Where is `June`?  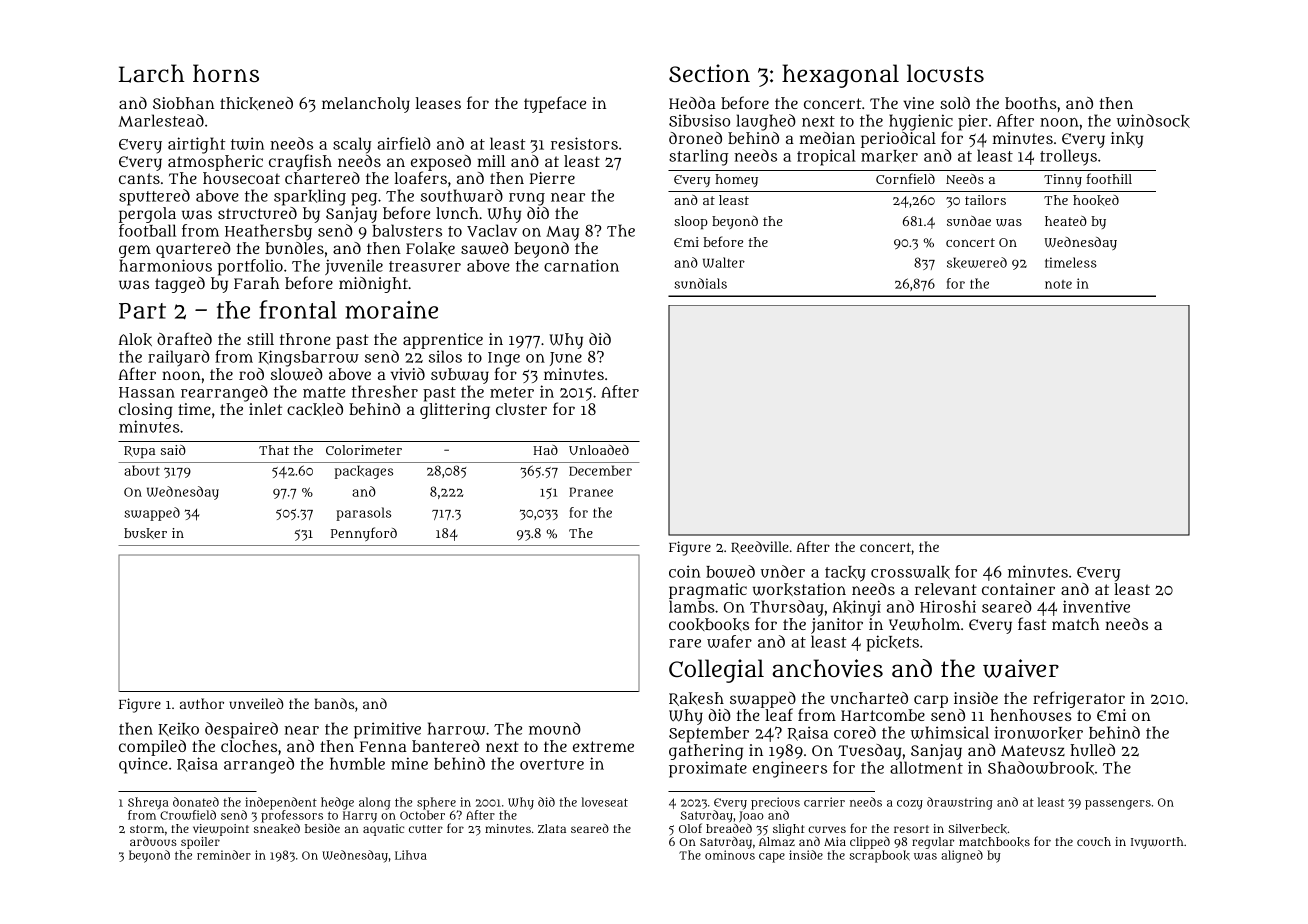 June is located at coordinates (566, 359).
